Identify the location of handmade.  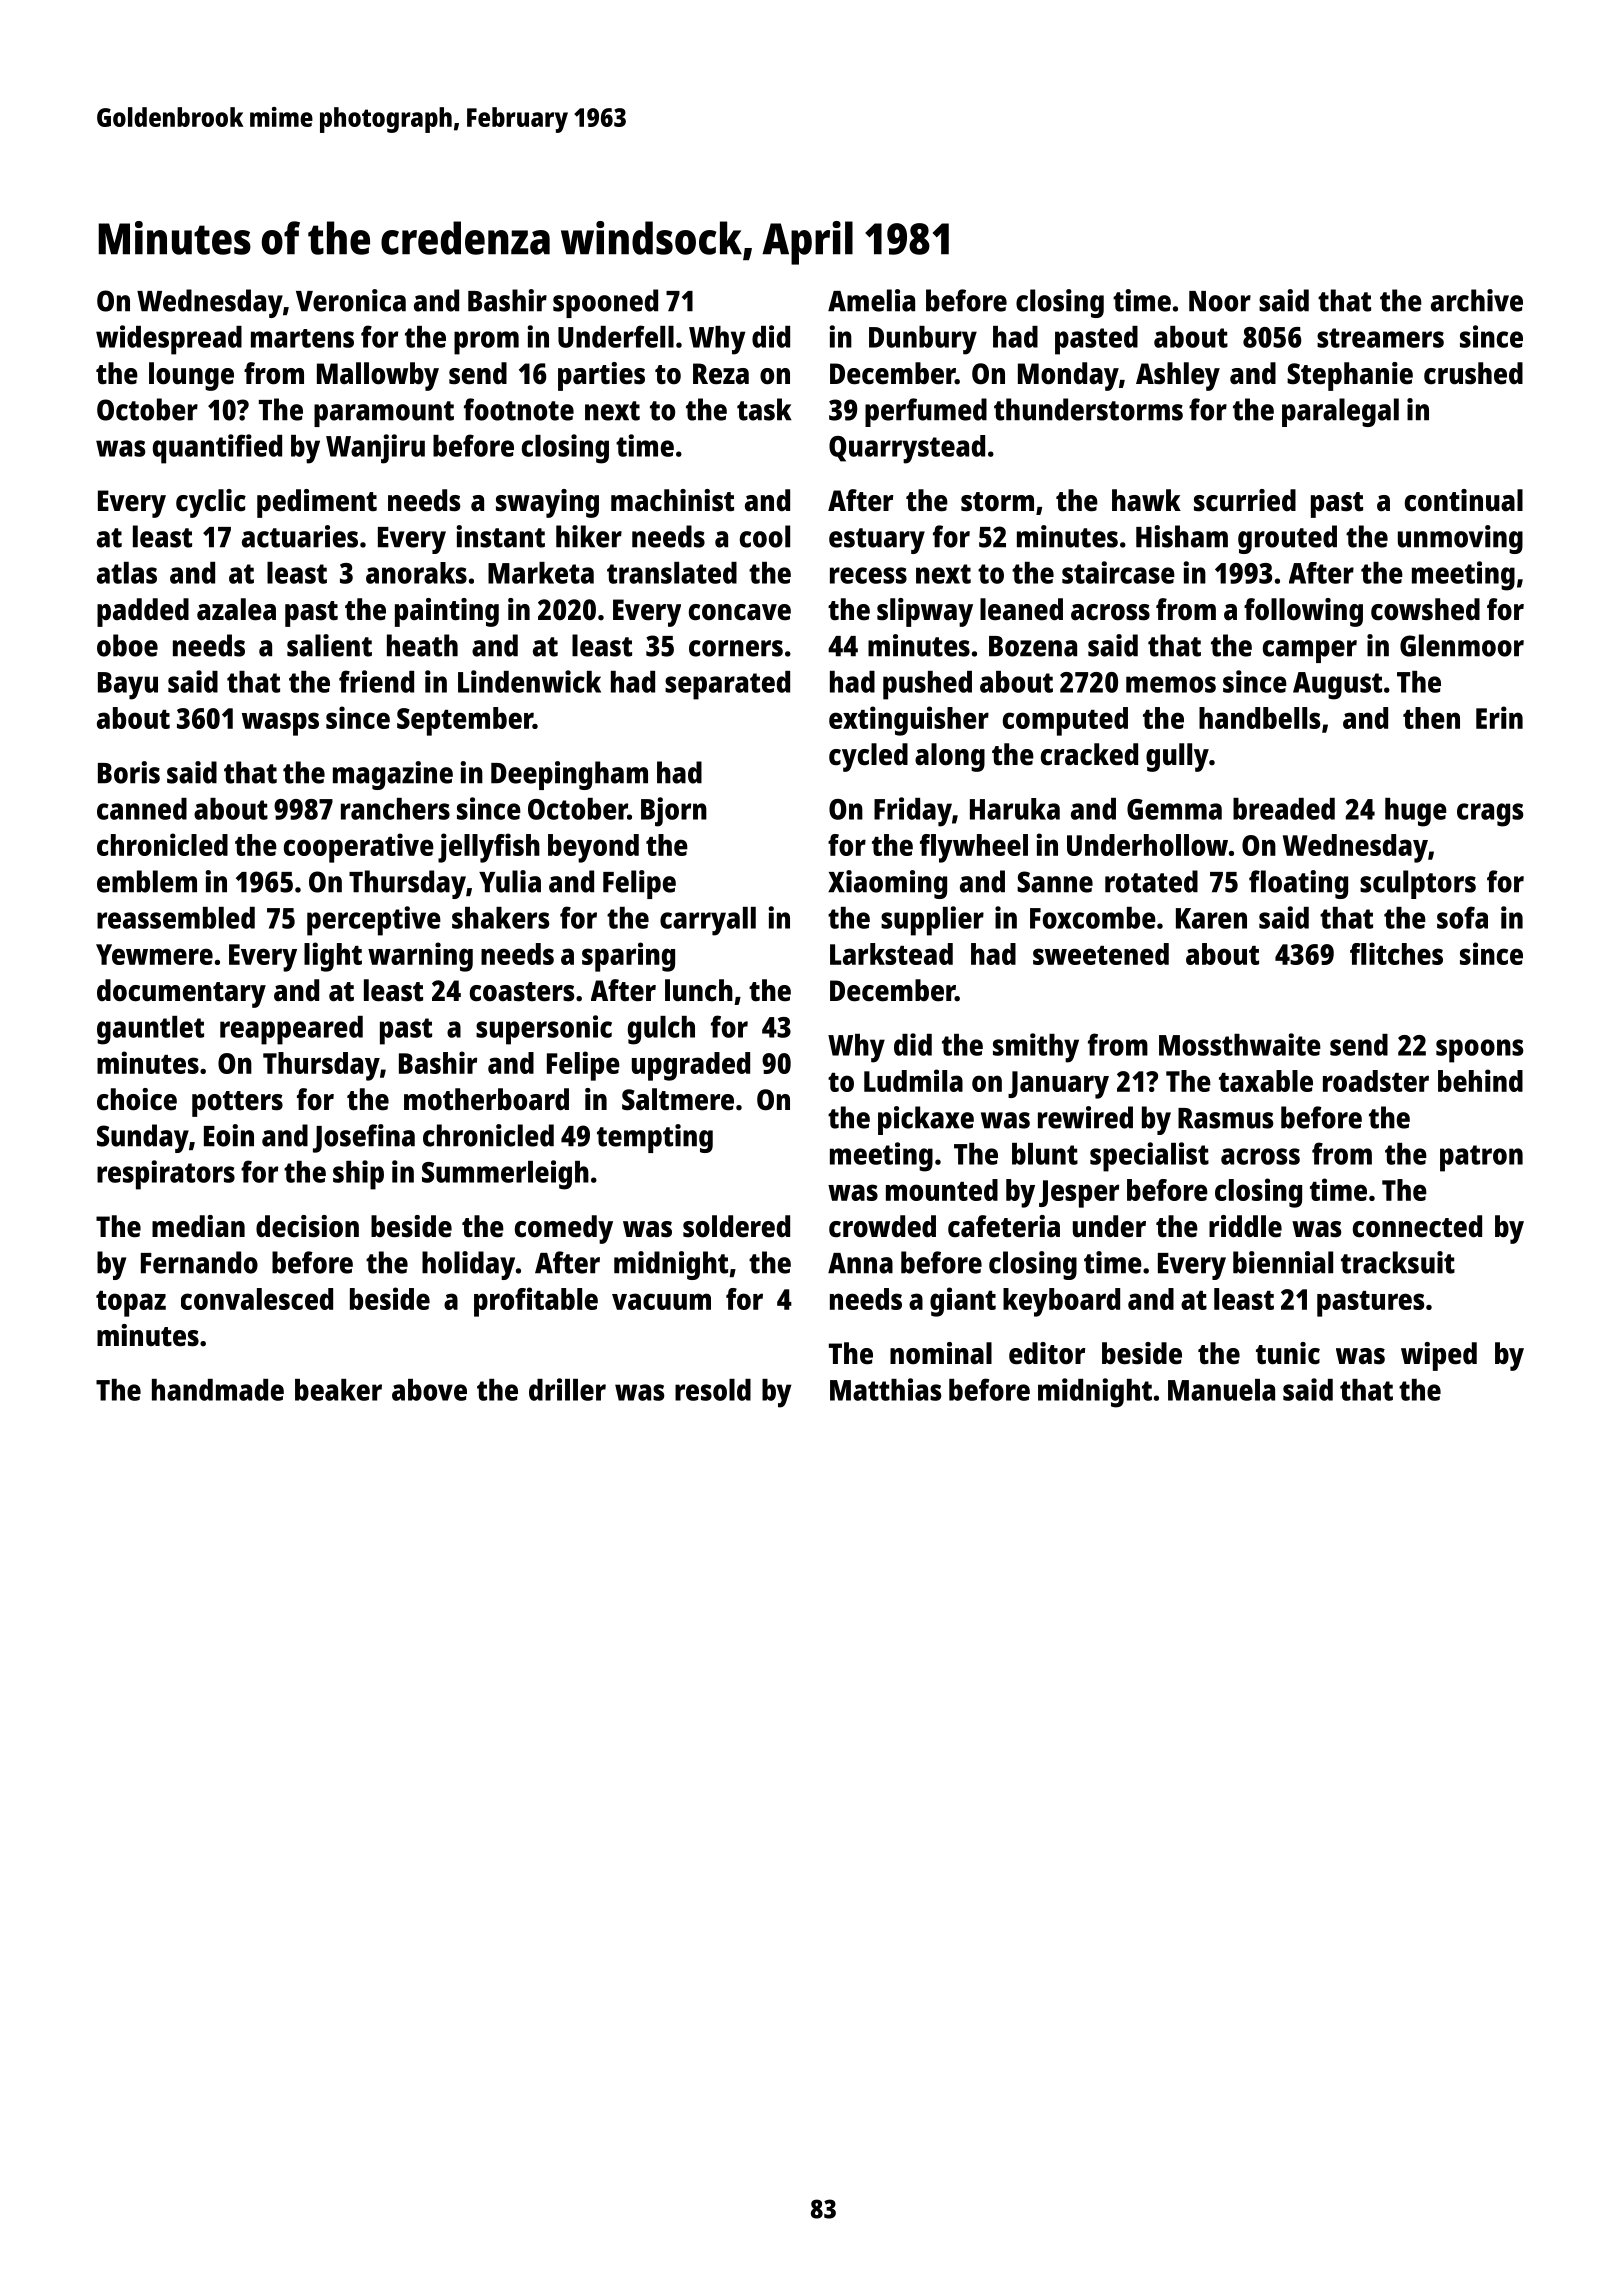
(218, 1390).
